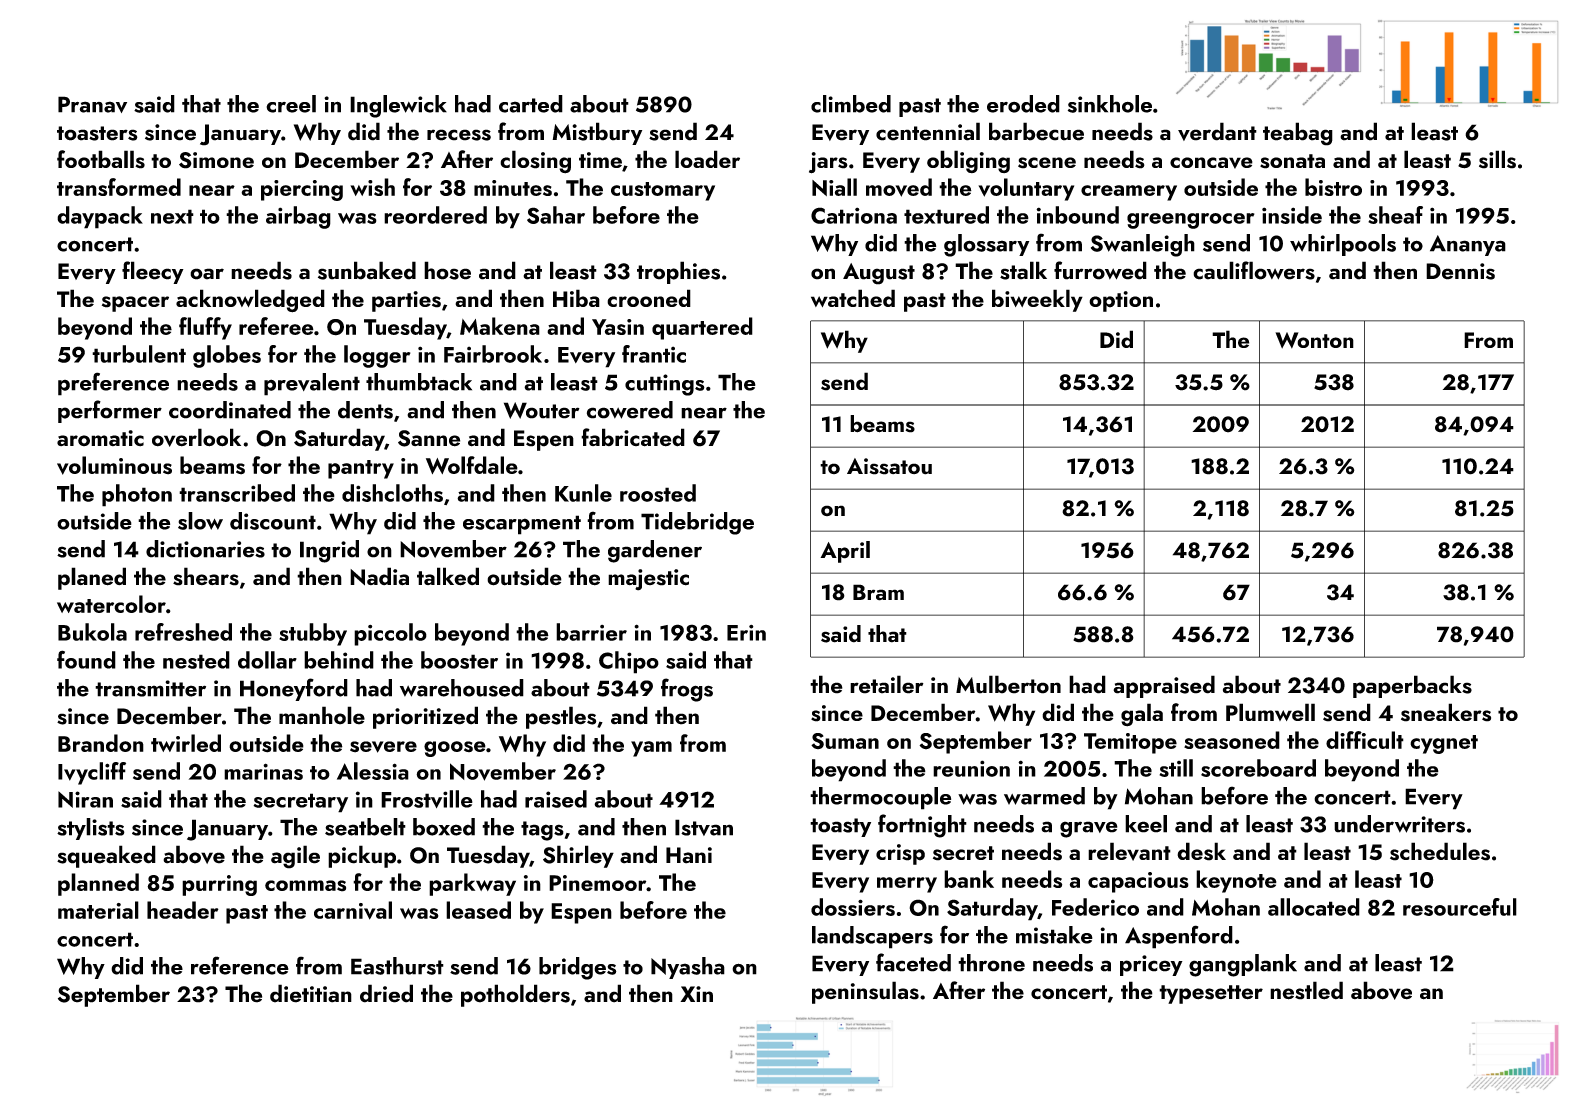  What do you see at coordinates (135, 304) in the document?
I see `spacer` at bounding box center [135, 304].
